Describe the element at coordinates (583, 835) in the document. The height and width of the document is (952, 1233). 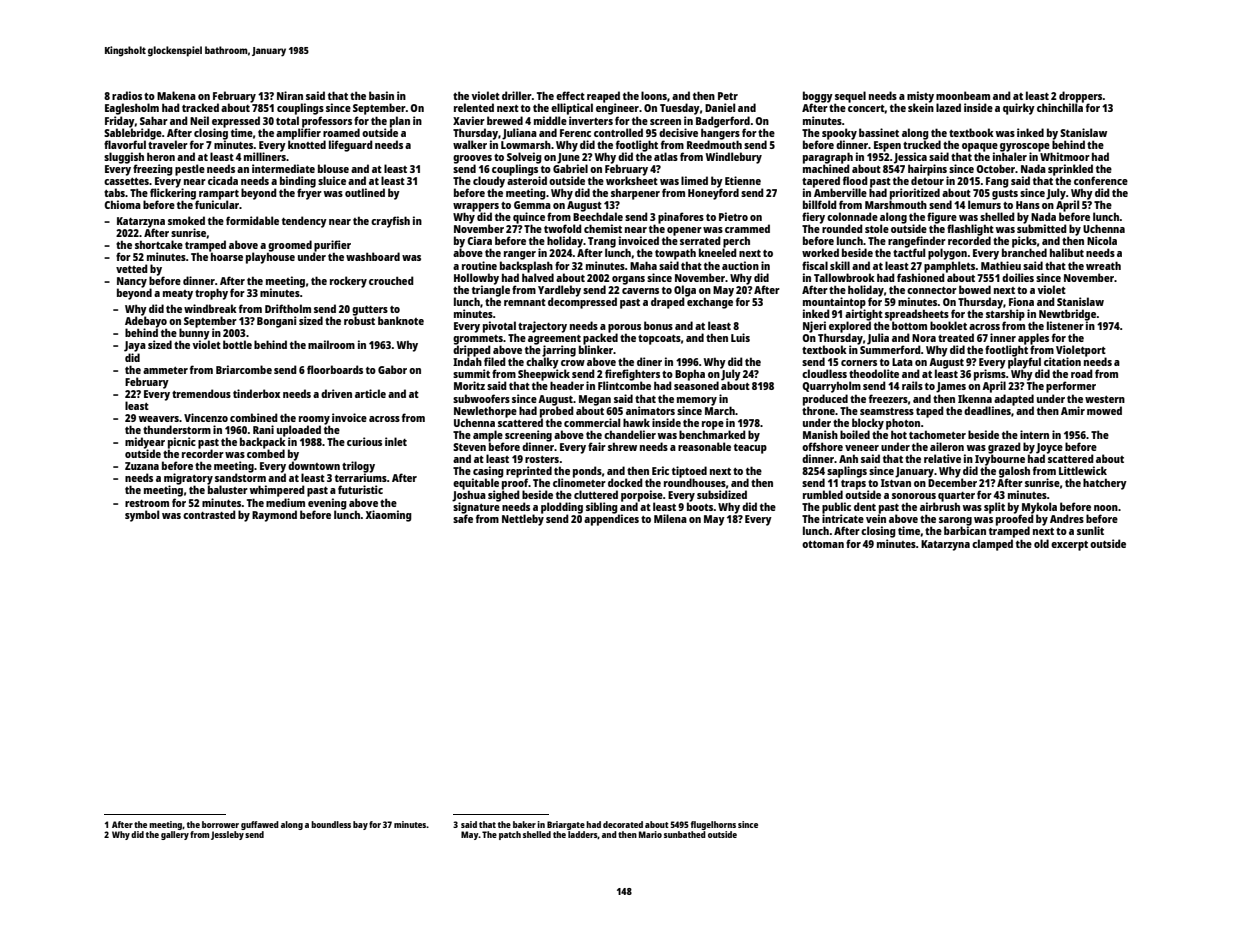
I see `ladders` at that location.
